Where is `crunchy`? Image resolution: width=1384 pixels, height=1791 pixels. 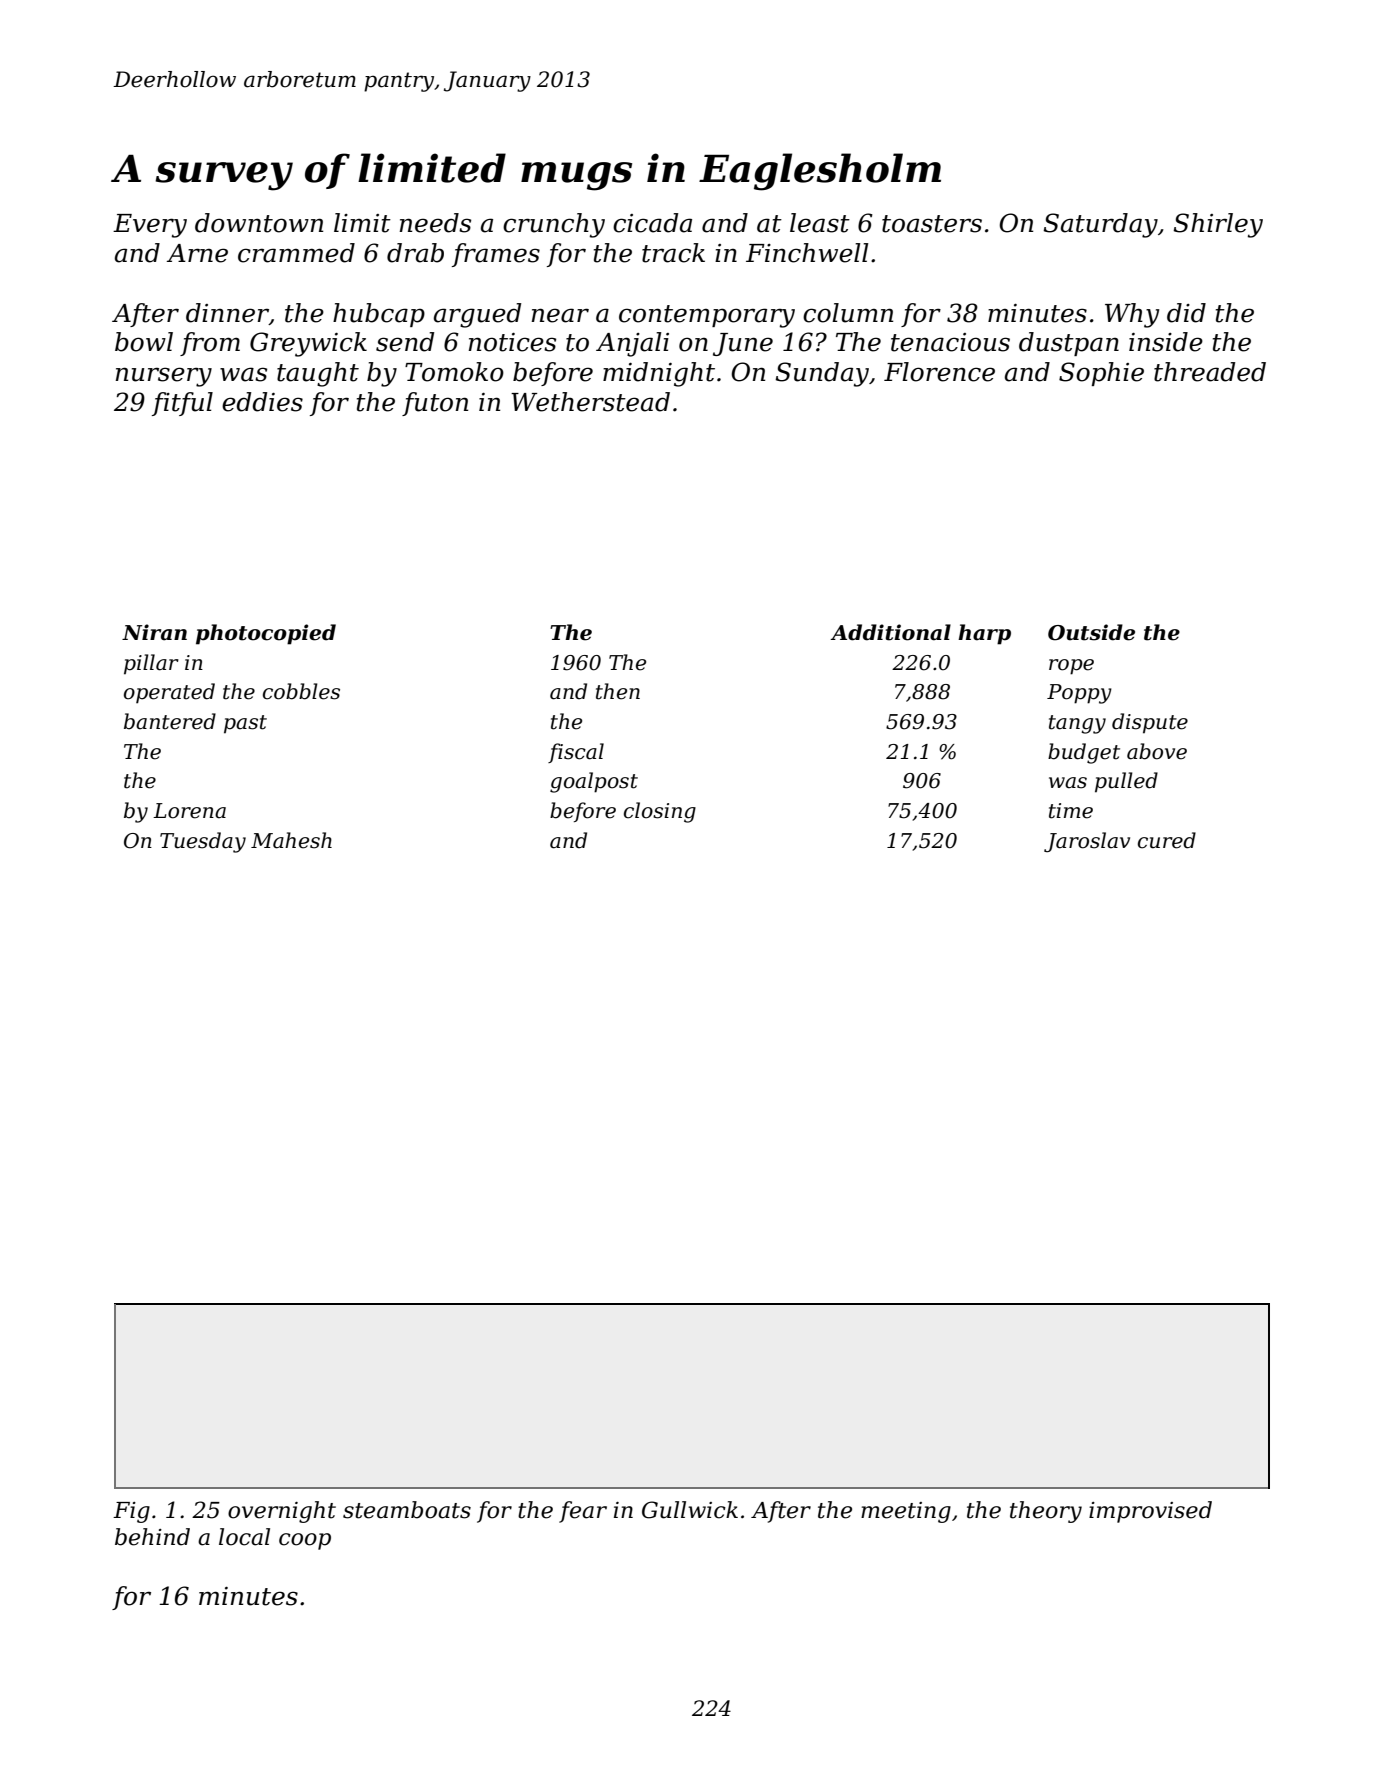 crunchy is located at coordinates (554, 225).
